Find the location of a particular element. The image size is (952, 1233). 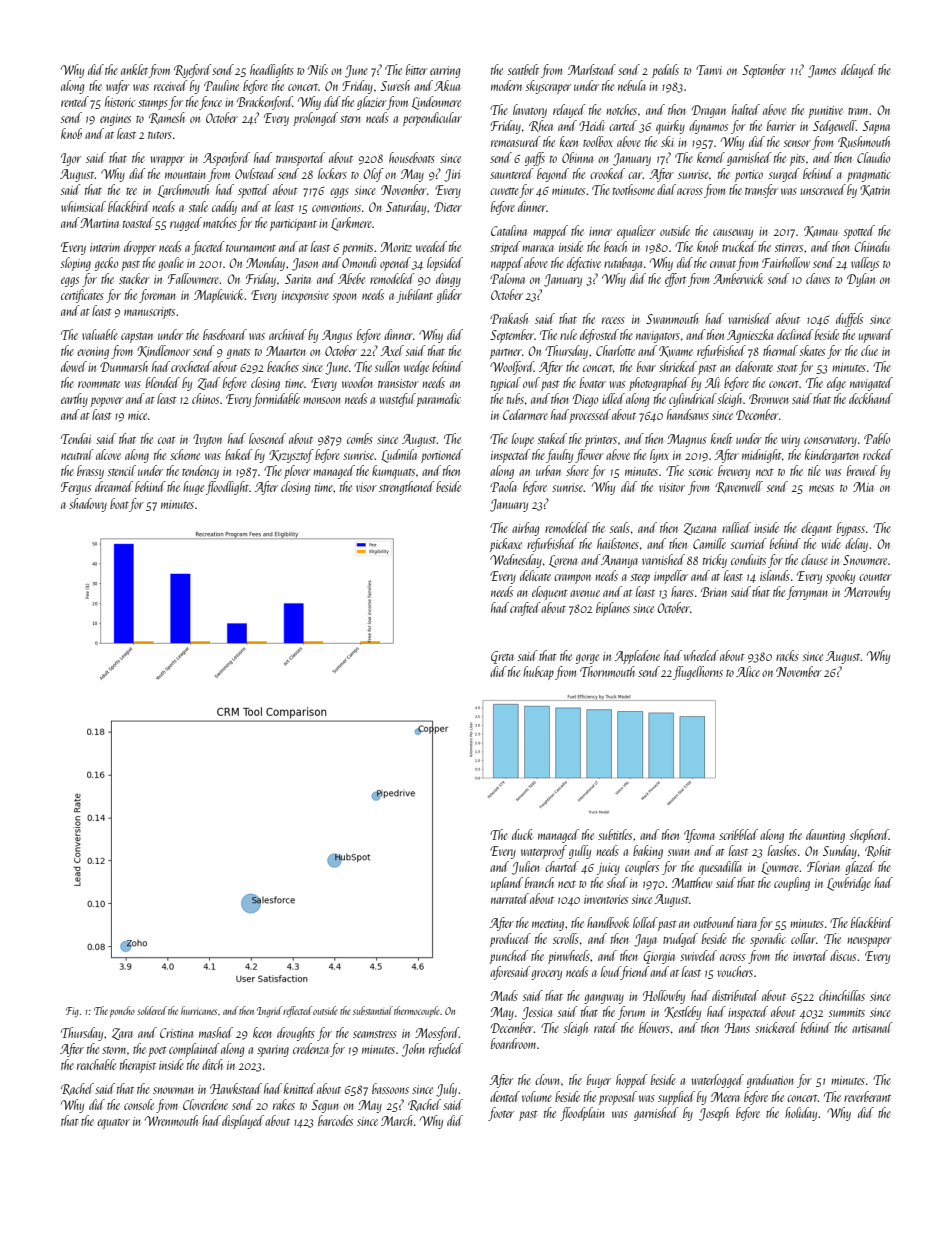

claves is located at coordinates (818, 278).
